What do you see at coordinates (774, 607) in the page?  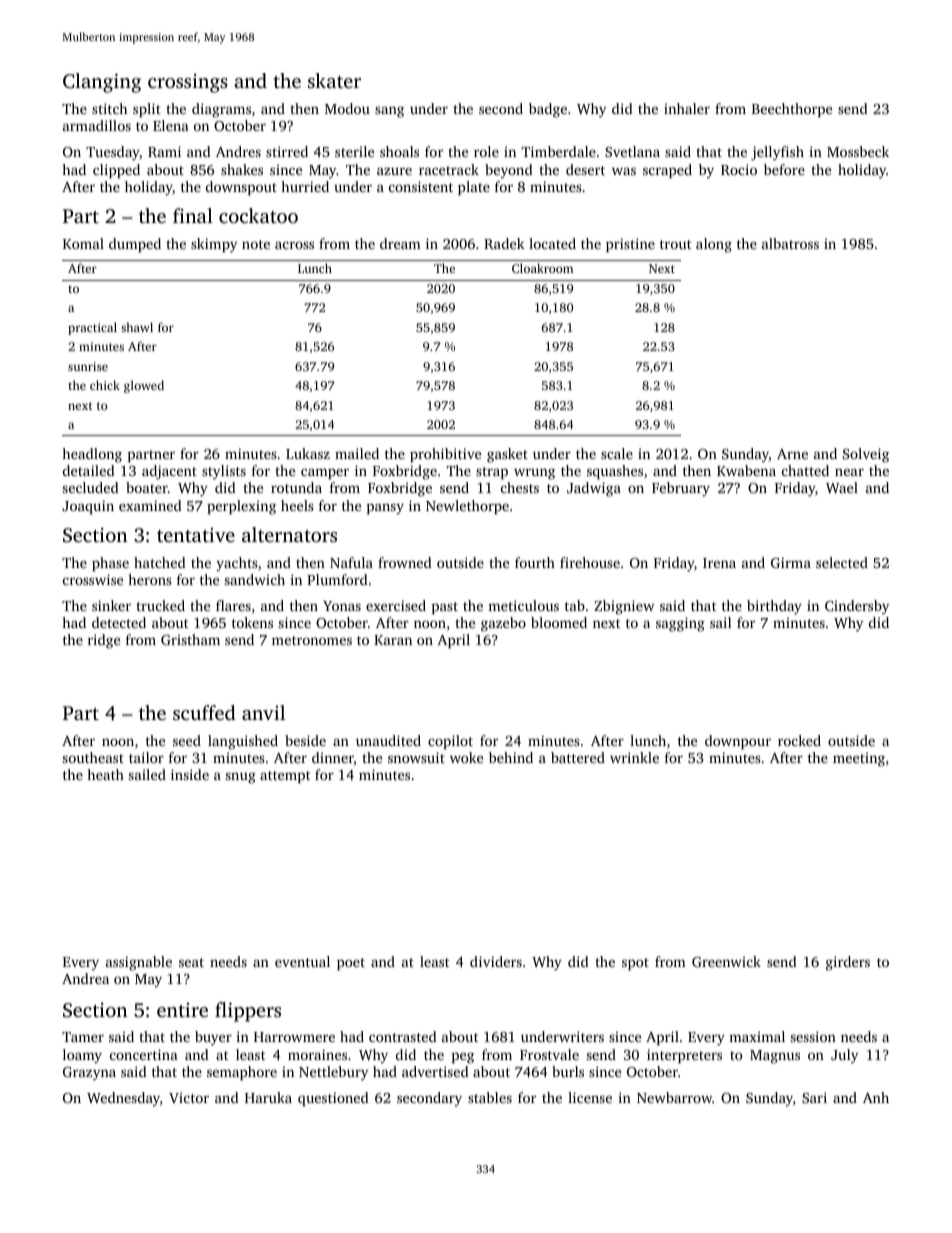 I see `birthday` at bounding box center [774, 607].
